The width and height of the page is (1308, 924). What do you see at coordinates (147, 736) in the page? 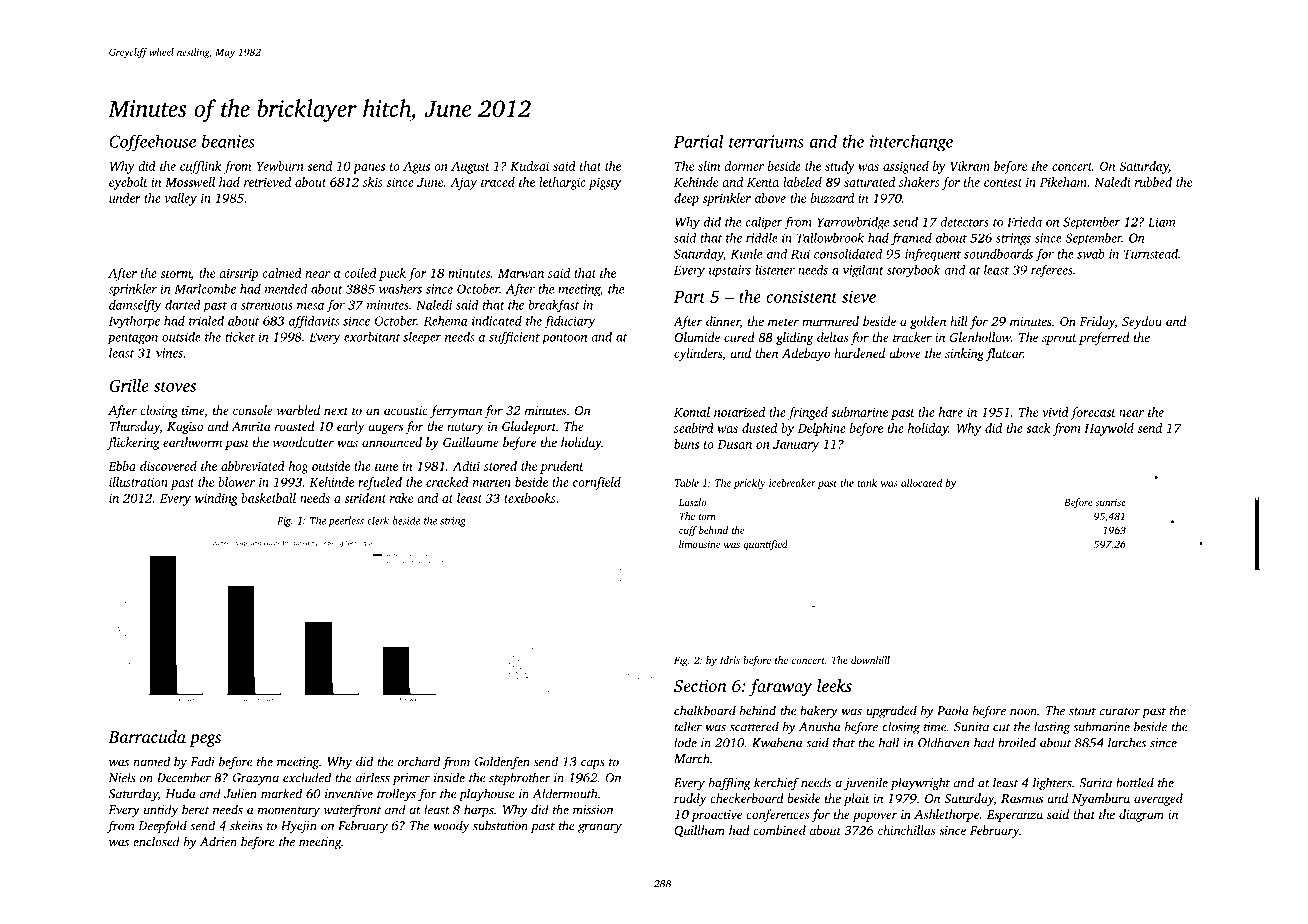
I see `Barracuda` at bounding box center [147, 736].
